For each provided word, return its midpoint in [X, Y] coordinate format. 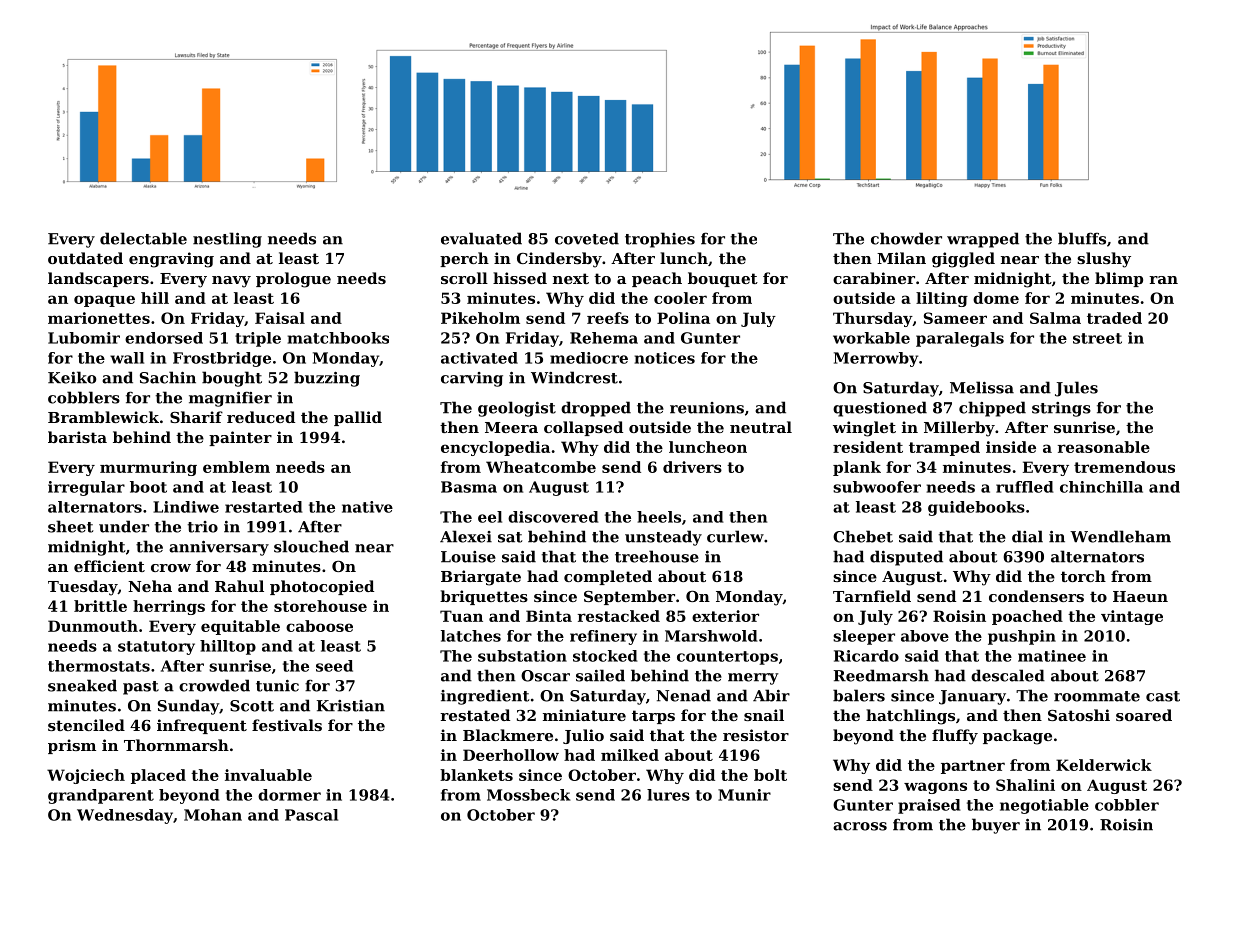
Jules [1076, 389]
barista [77, 437]
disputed [906, 558]
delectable [143, 238]
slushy [1104, 260]
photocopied [322, 587]
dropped [596, 409]
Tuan [461, 616]
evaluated [481, 238]
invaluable [268, 775]
